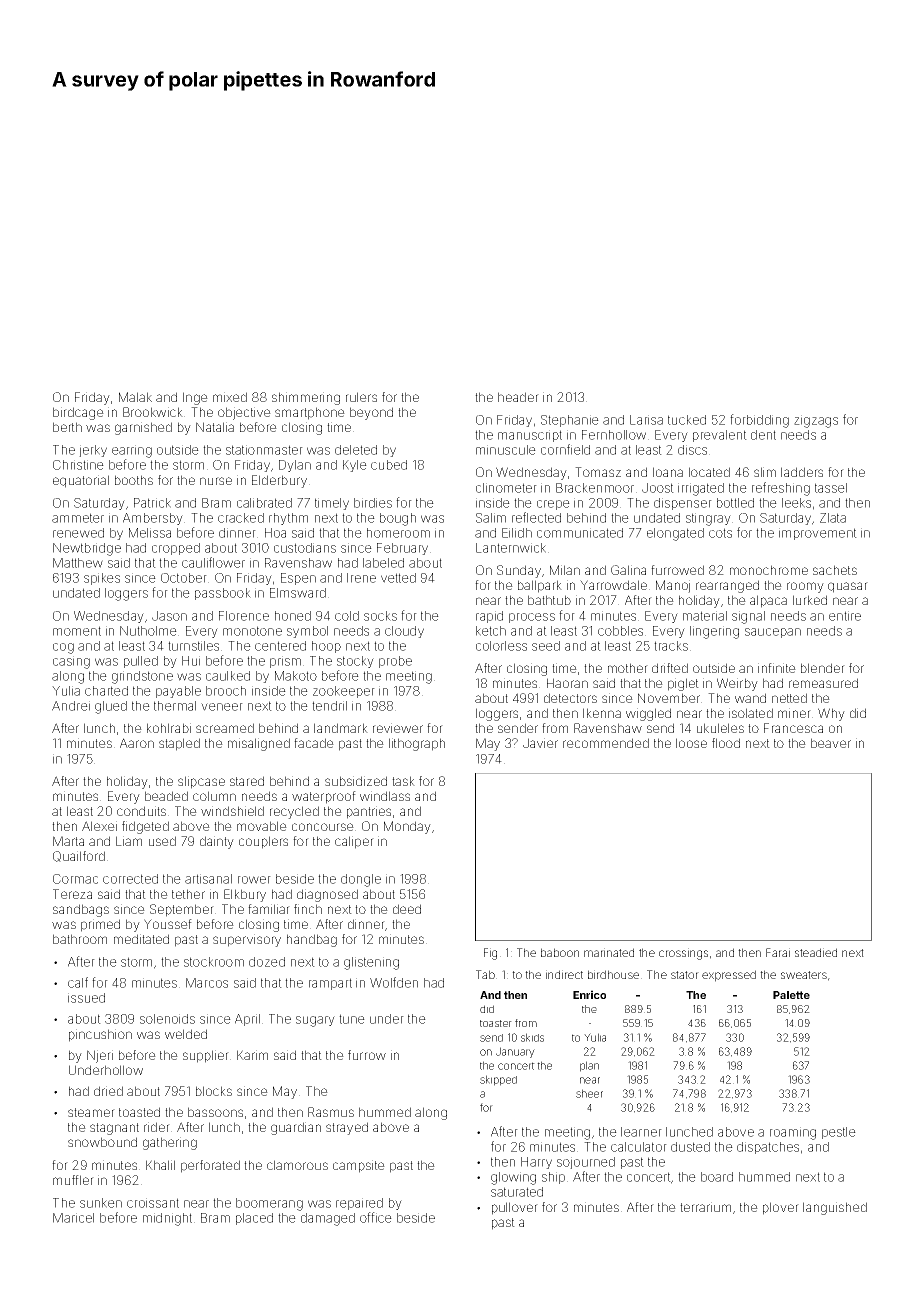  What do you see at coordinates (225, 728) in the document?
I see `screamed` at bounding box center [225, 728].
